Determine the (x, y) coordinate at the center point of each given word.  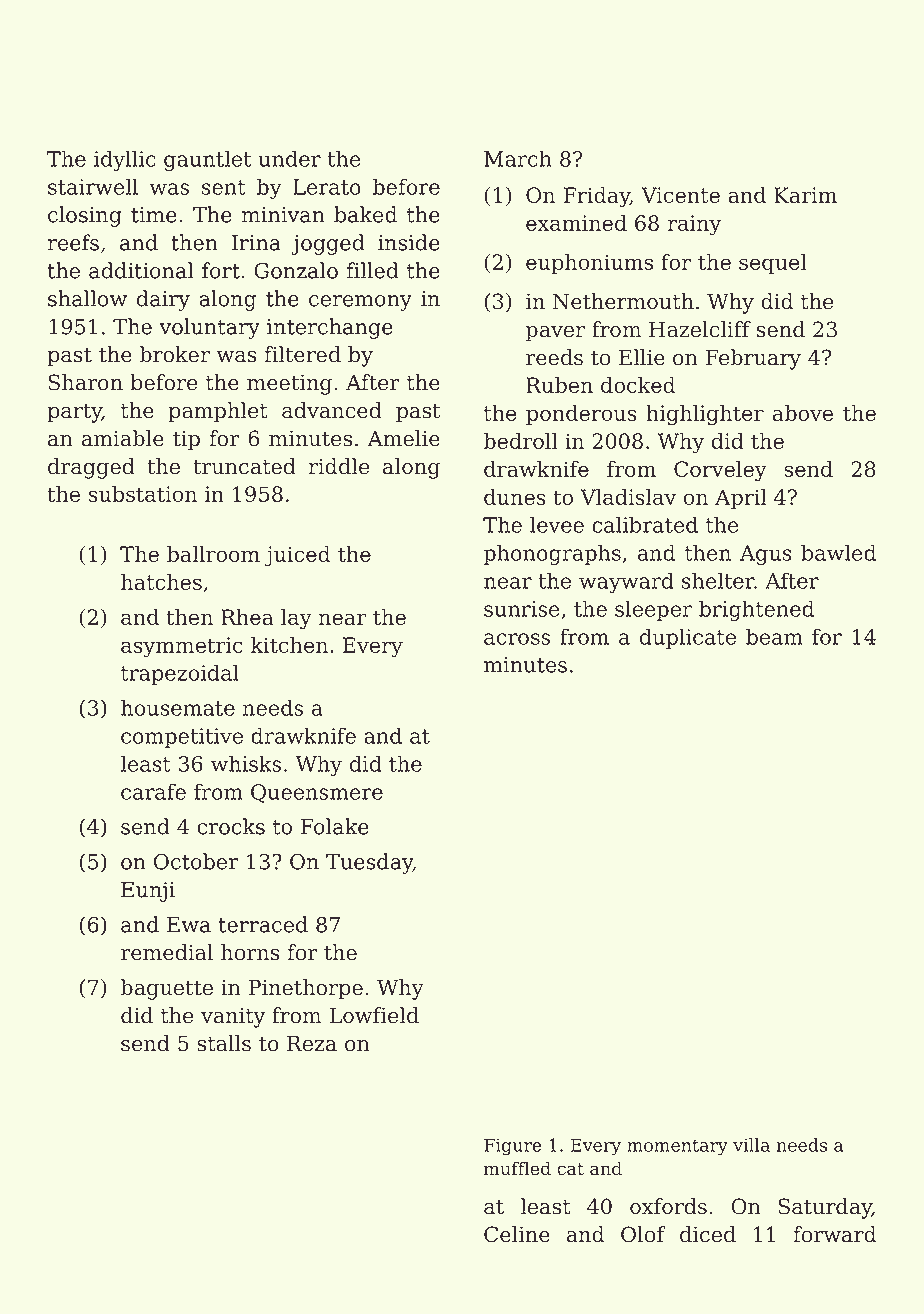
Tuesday (369, 863)
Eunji (148, 892)
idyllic (125, 160)
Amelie (403, 438)
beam (774, 636)
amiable (123, 438)
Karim (805, 195)
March (518, 158)
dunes (515, 497)
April (740, 499)
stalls (224, 1043)
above (803, 413)
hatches (161, 582)
